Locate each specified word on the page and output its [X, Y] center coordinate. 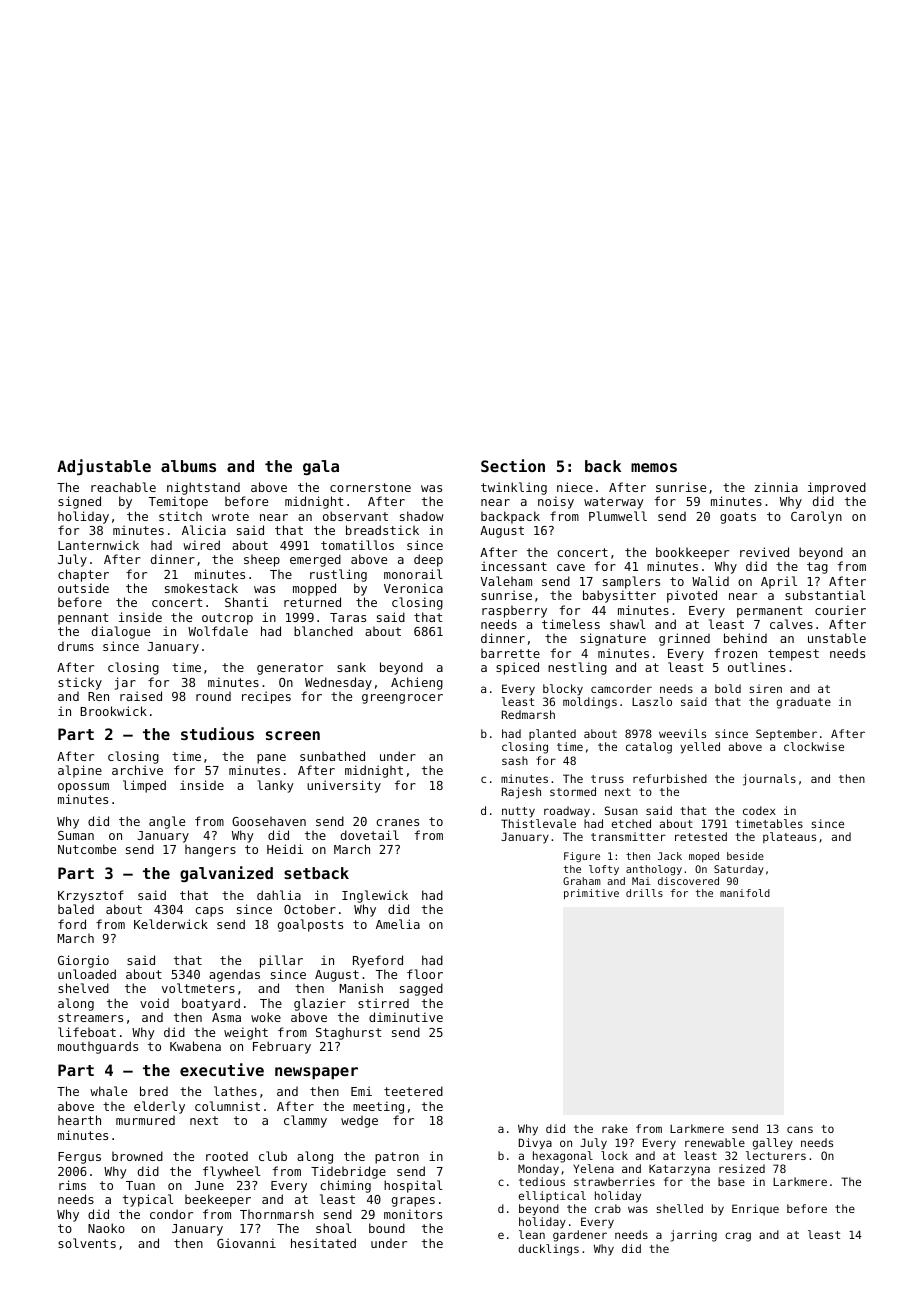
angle [167, 822]
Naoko [106, 1228]
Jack [670, 856]
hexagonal [563, 1157]
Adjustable [104, 467]
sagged [421, 989]
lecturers [776, 1155]
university [344, 786]
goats [738, 518]
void [154, 1003]
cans [800, 1129]
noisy [556, 502]
